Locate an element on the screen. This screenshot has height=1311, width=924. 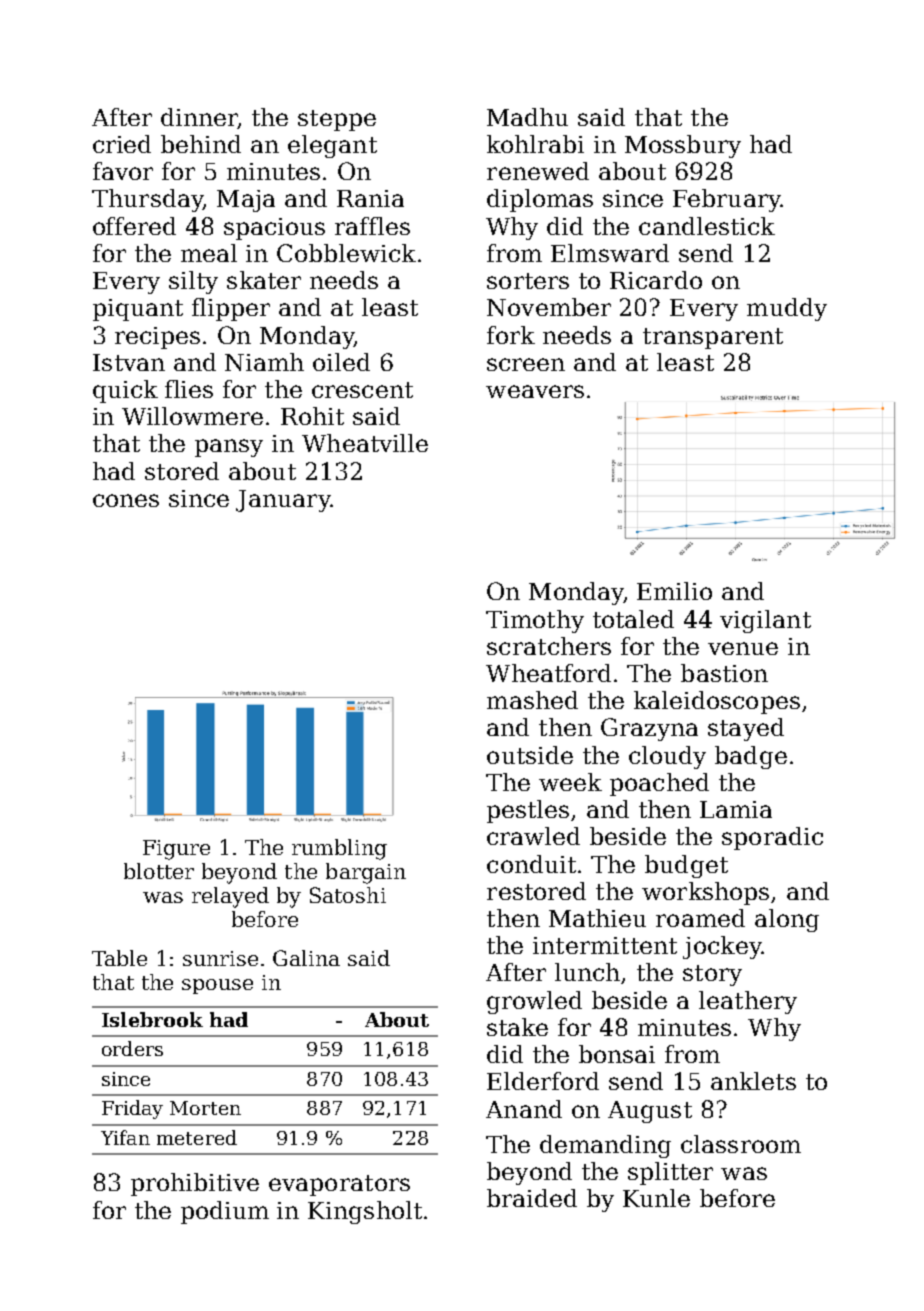
Emilio is located at coordinates (674, 591).
